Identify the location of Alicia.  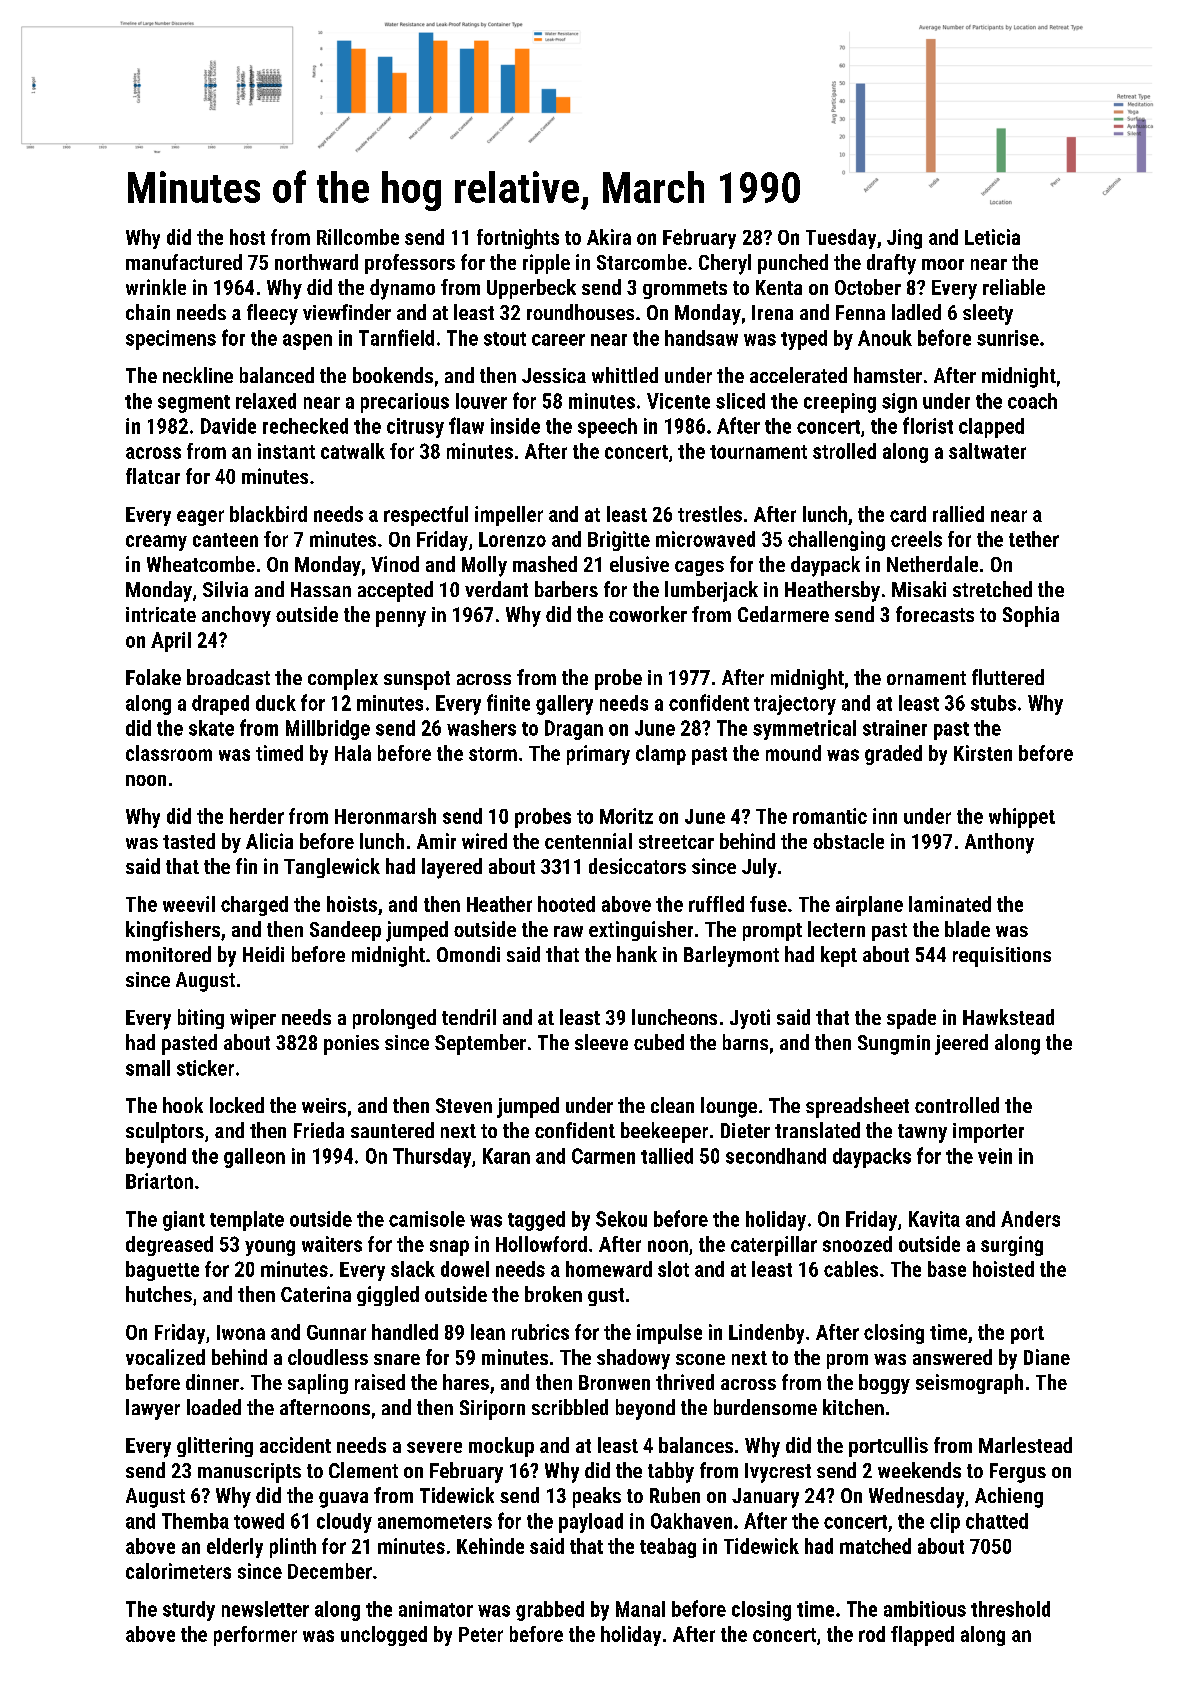
(269, 841).
